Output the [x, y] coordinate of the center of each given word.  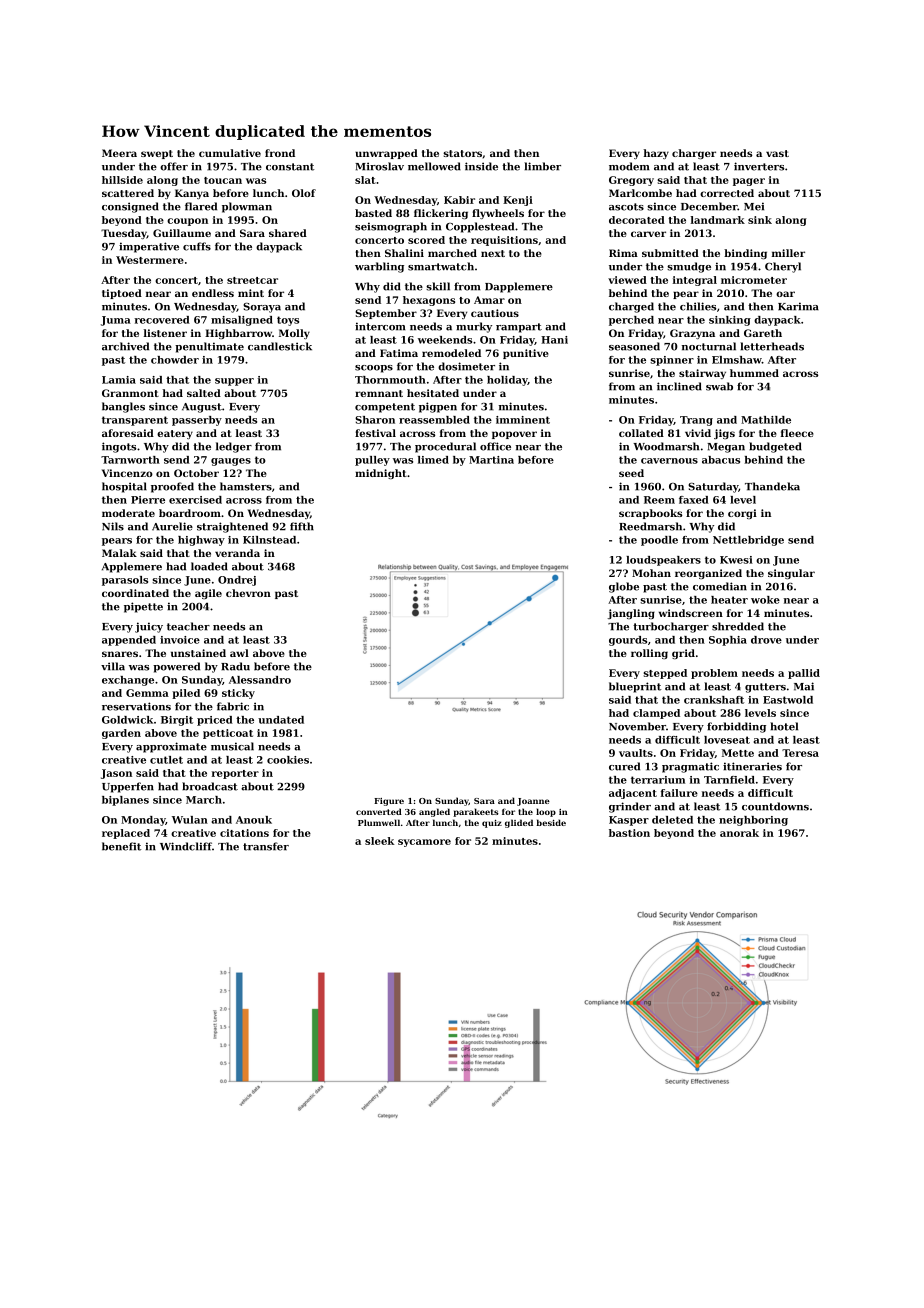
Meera [119, 153]
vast [777, 153]
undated [281, 720]
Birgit [177, 721]
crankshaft [714, 700]
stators [462, 153]
